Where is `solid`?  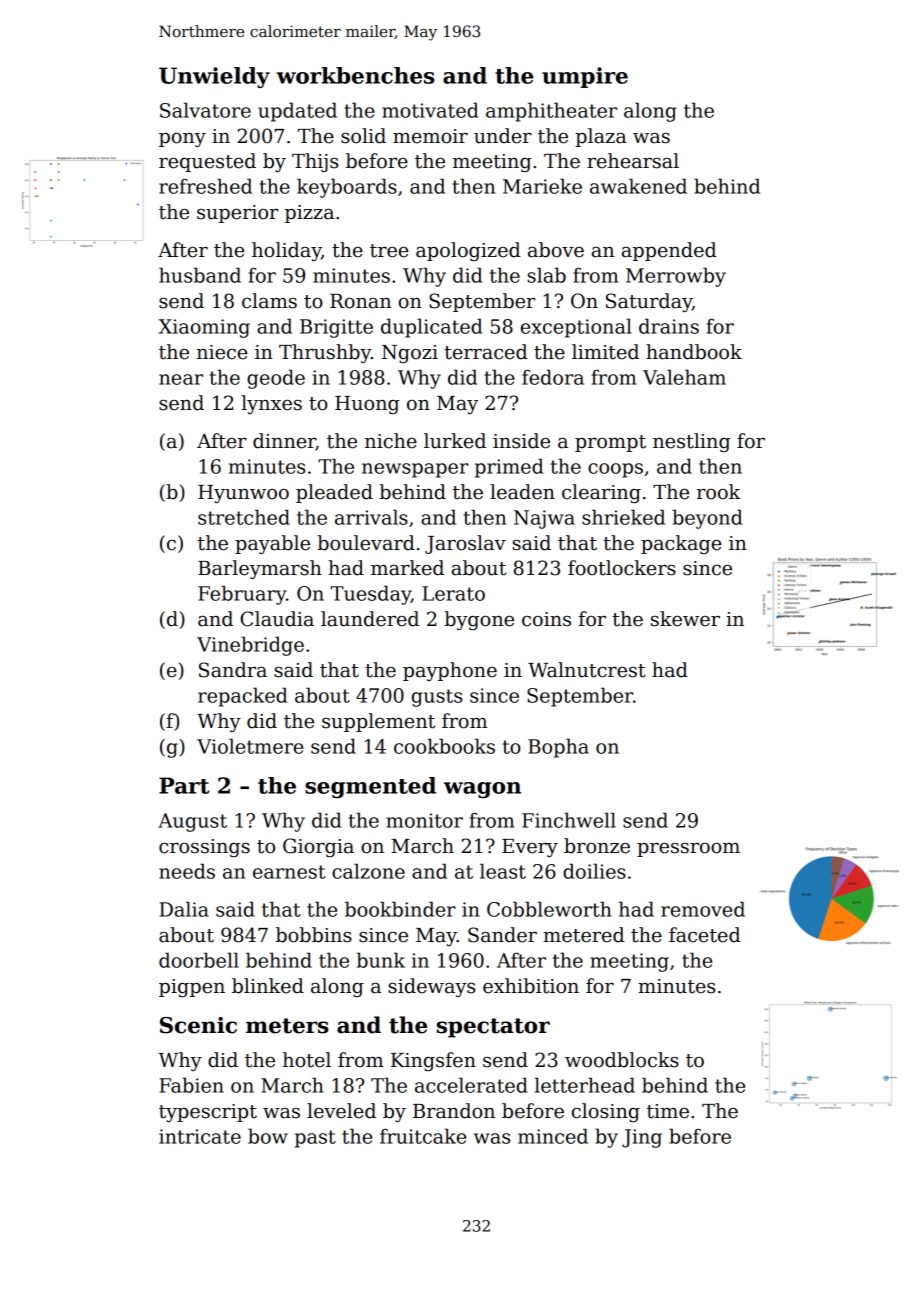
solid is located at coordinates (363, 136).
